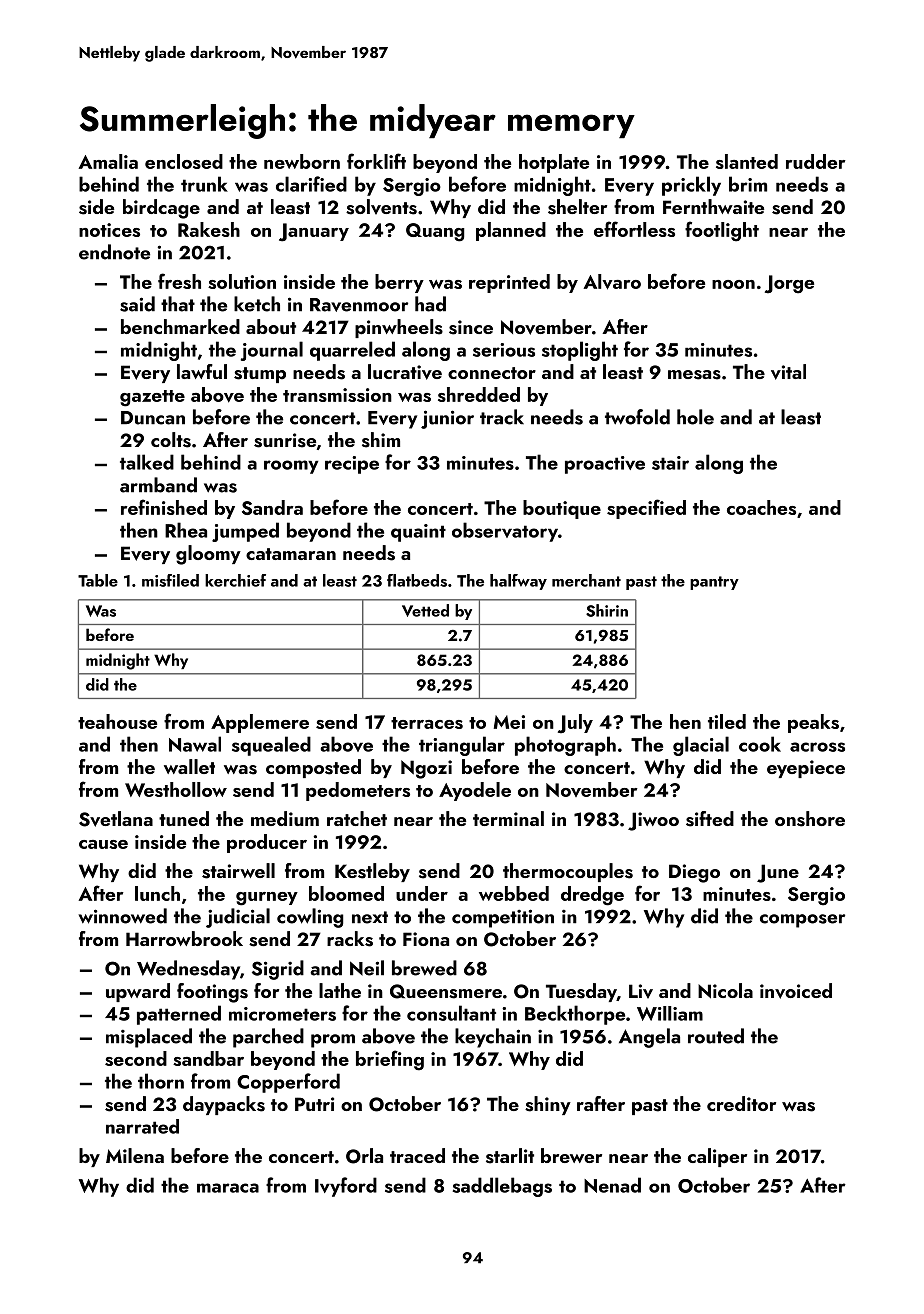 Image resolution: width=924 pixels, height=1314 pixels. Describe the element at coordinates (714, 583) in the screenshot. I see `pantry` at that location.
